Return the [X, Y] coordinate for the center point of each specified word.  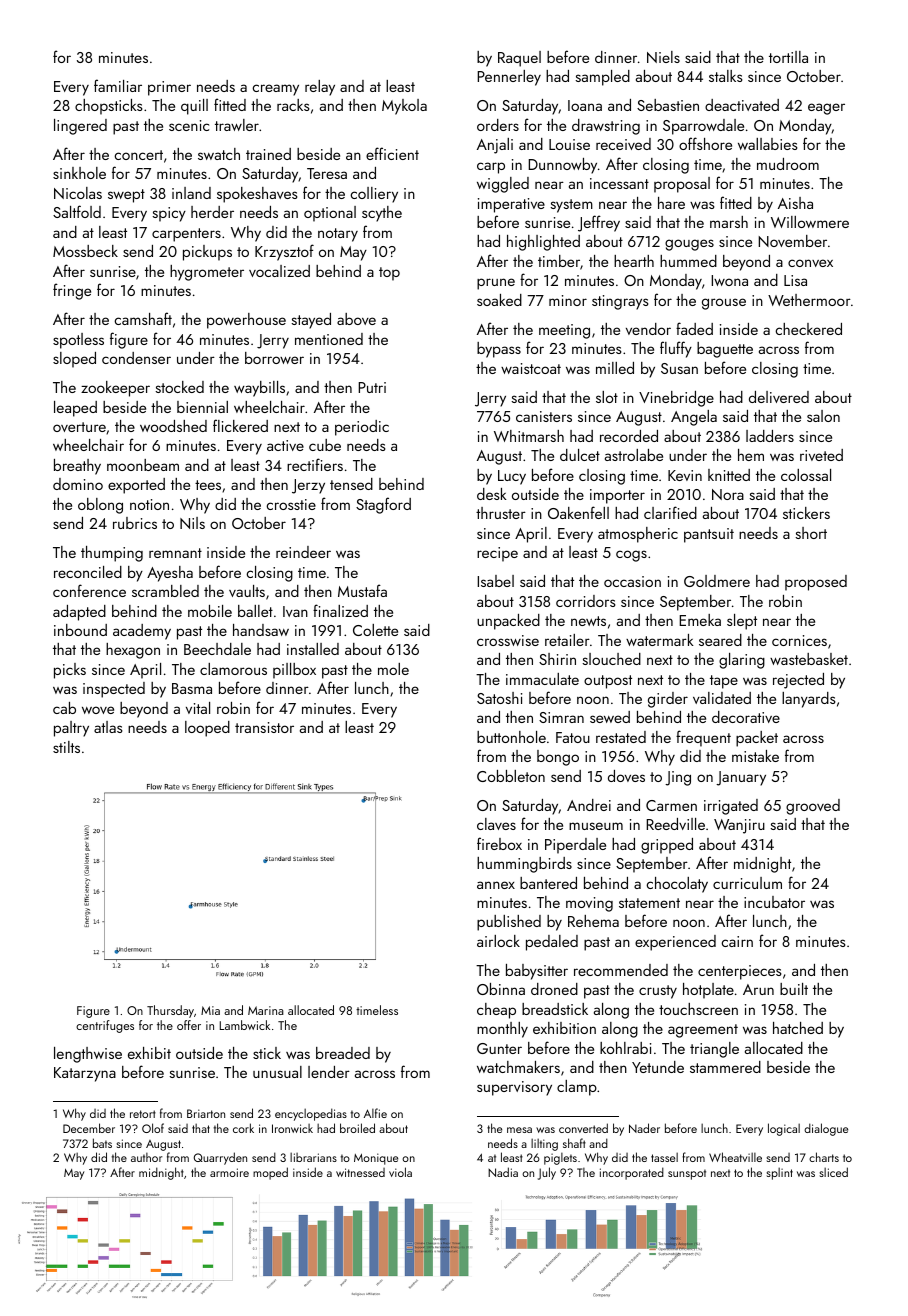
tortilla [788, 57]
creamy [275, 90]
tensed [351, 484]
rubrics [135, 523]
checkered [808, 329]
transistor [264, 727]
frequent [703, 738]
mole [393, 669]
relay [320, 88]
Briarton [206, 1113]
